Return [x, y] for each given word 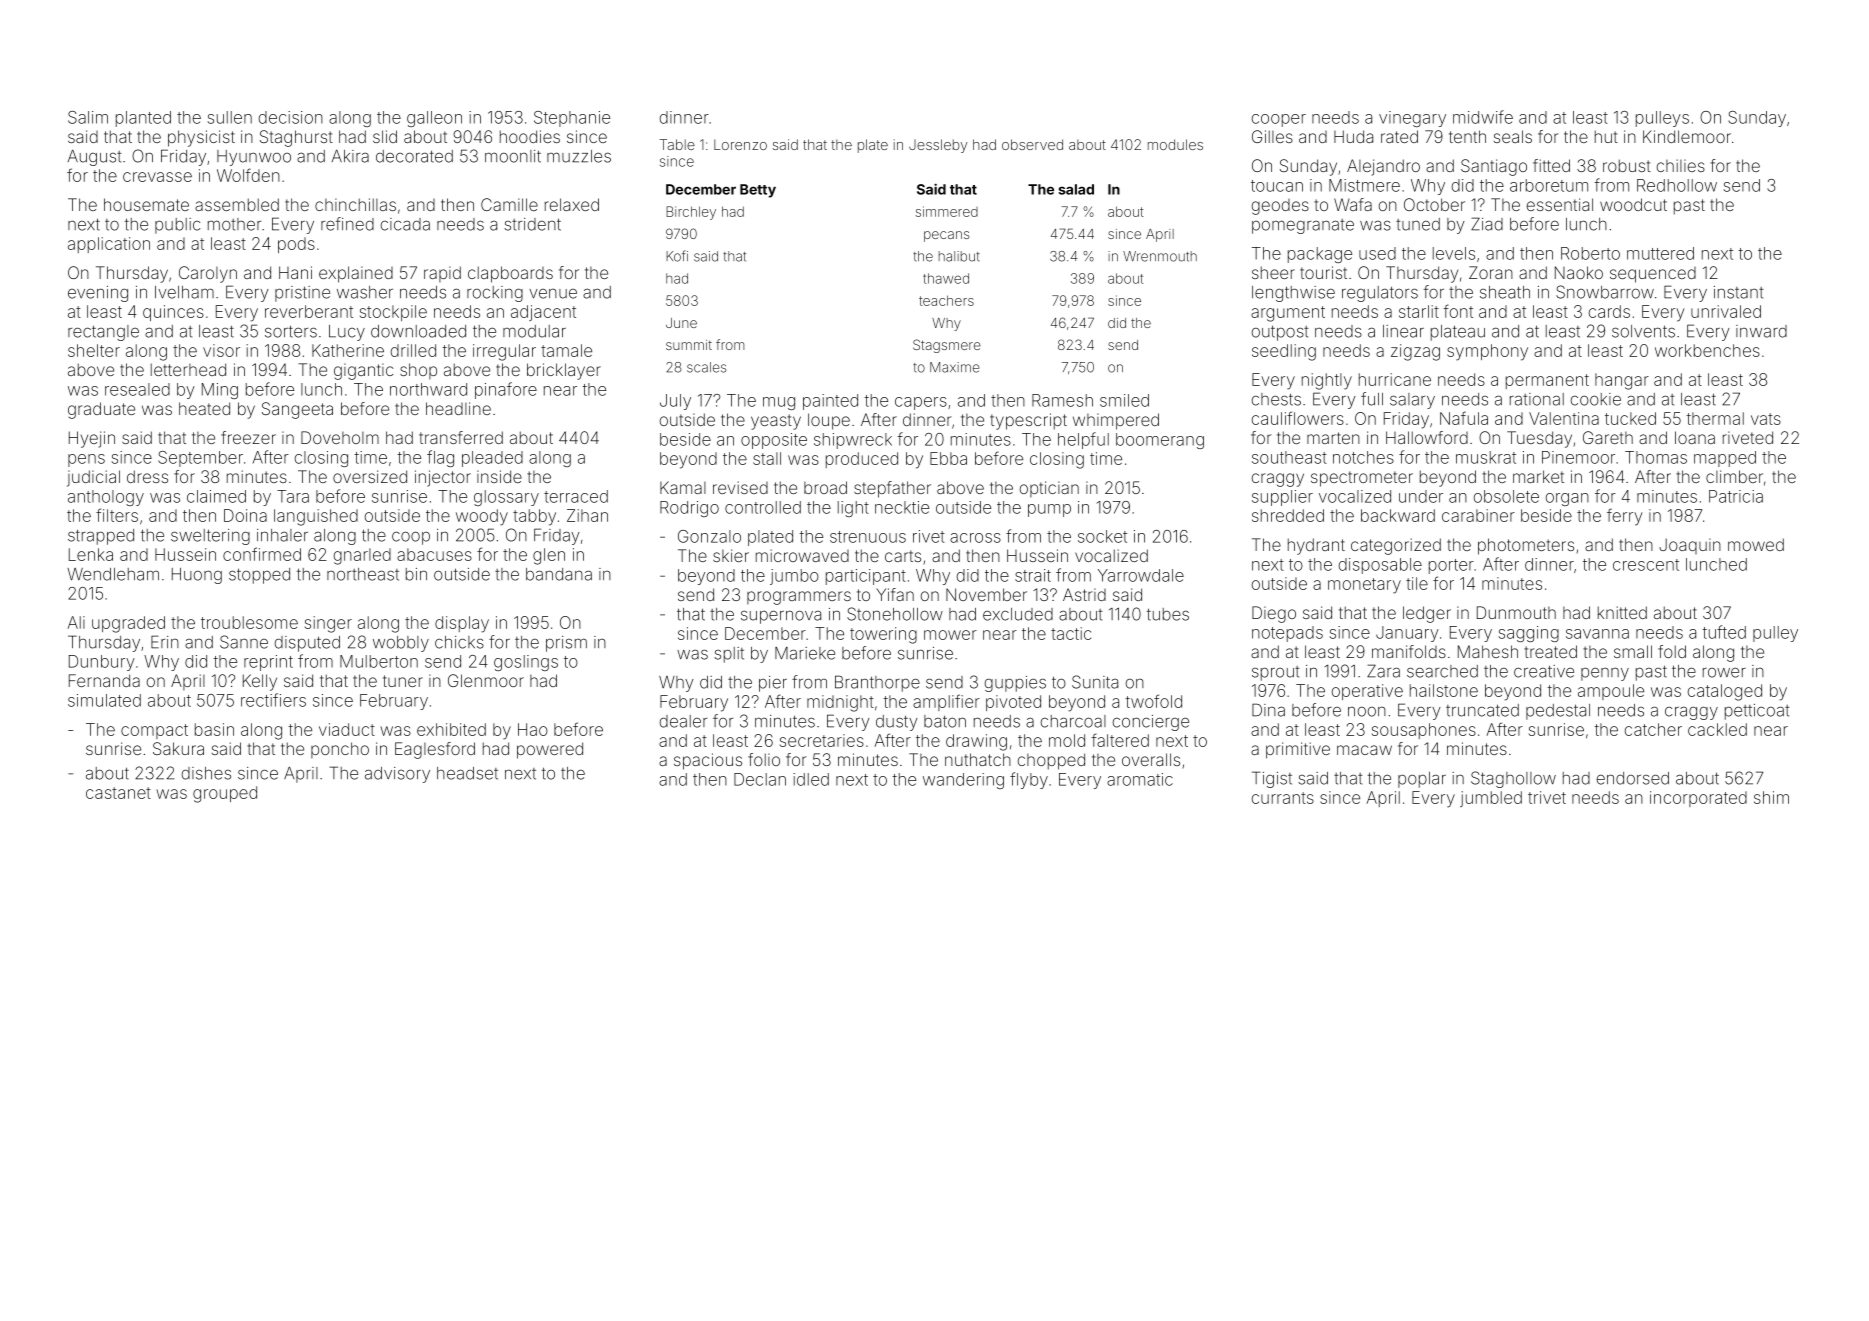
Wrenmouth [1160, 256]
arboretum [1549, 185]
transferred [461, 437]
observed [1032, 144]
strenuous [868, 537]
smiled [1124, 400]
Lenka [91, 554]
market [1538, 476]
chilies [1681, 165]
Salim [88, 117]
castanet [118, 793]
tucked [1630, 418]
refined [347, 224]
